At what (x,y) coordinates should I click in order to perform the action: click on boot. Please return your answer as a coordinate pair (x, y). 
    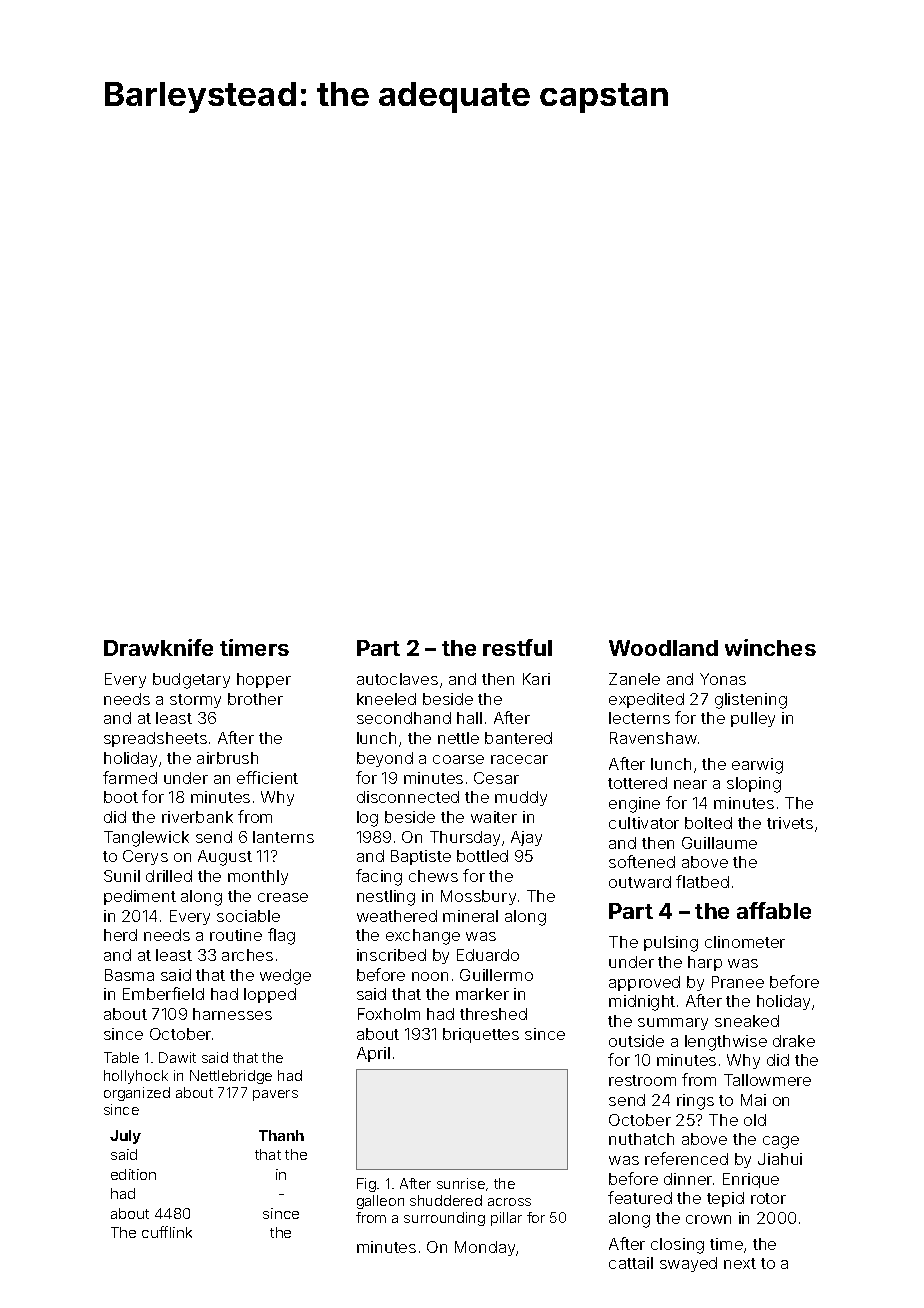
    Looking at the image, I should click on (121, 797).
